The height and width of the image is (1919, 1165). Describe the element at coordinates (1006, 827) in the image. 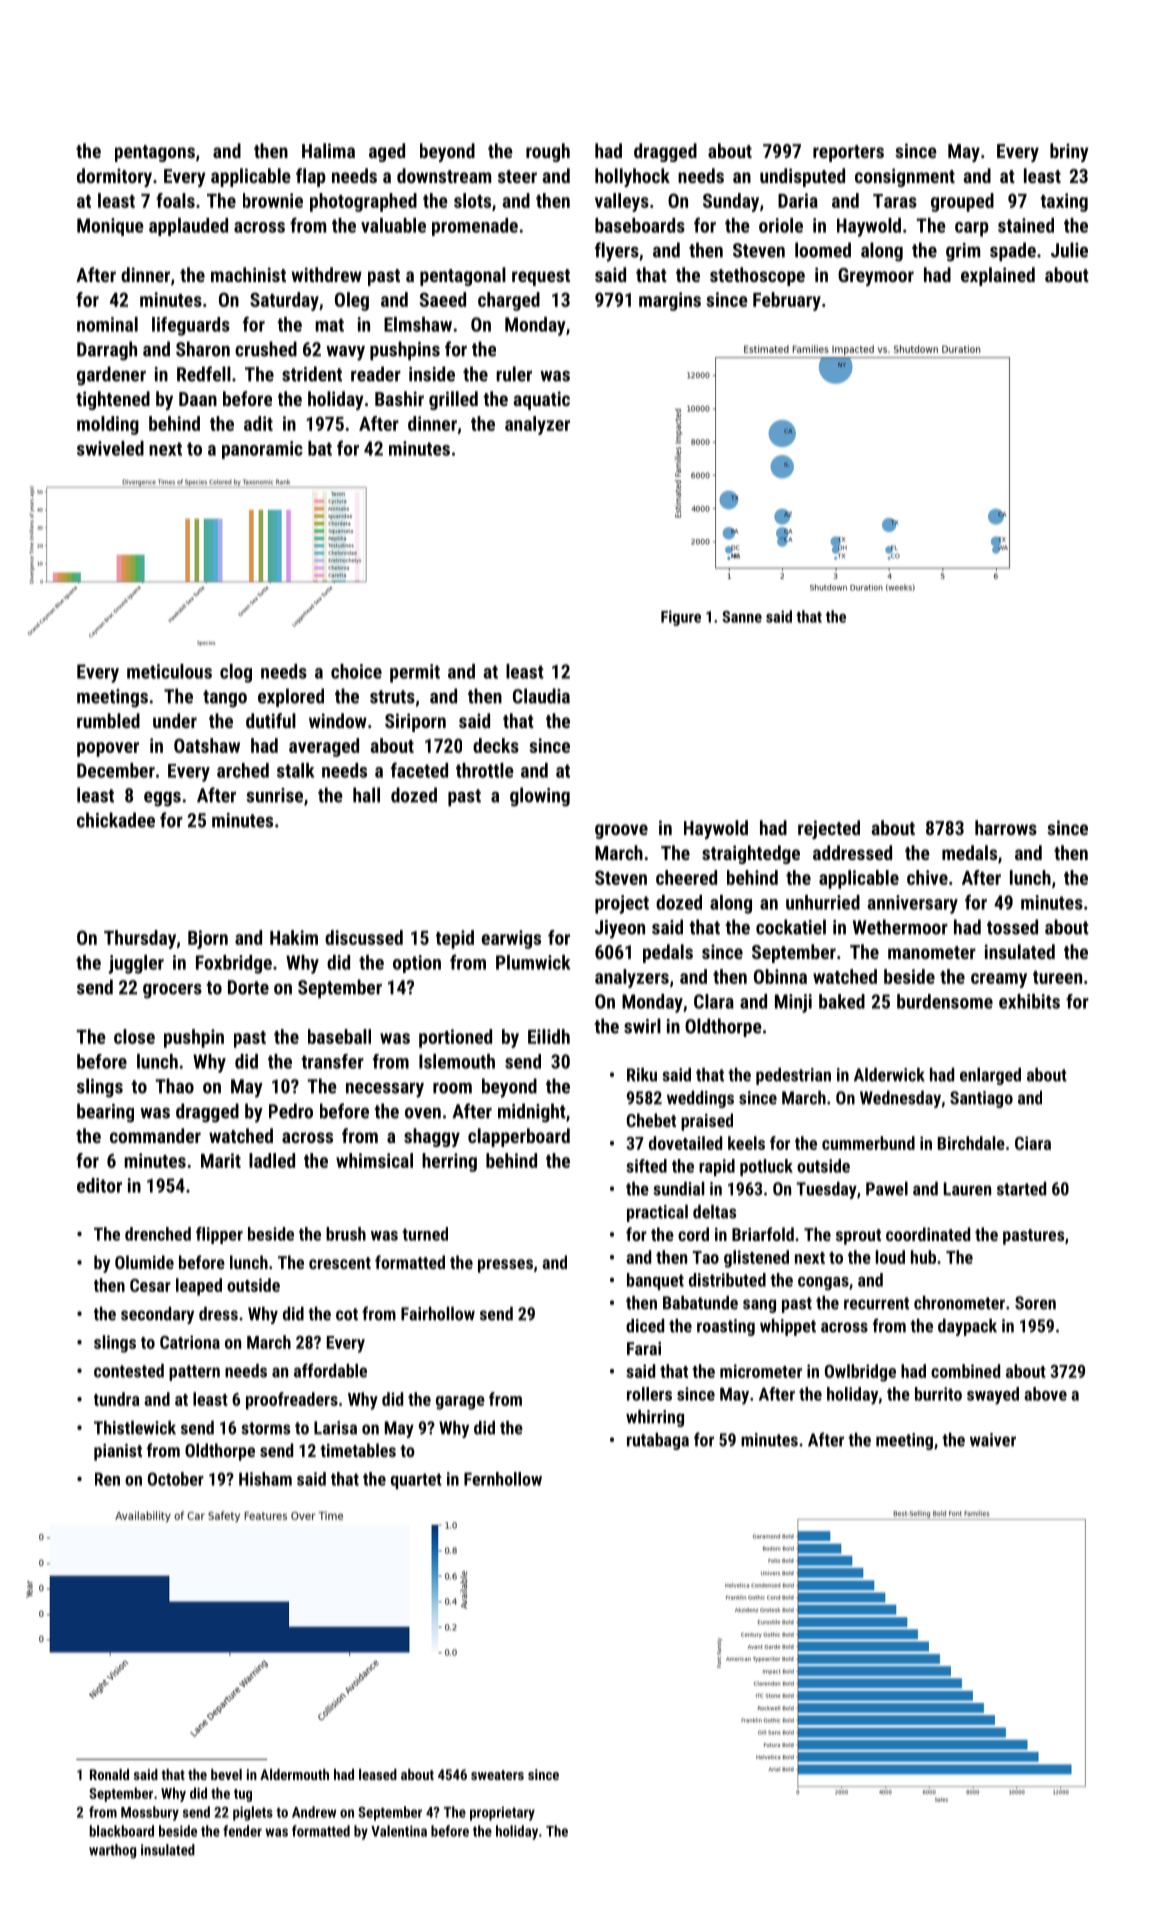

I see `harrows` at that location.
